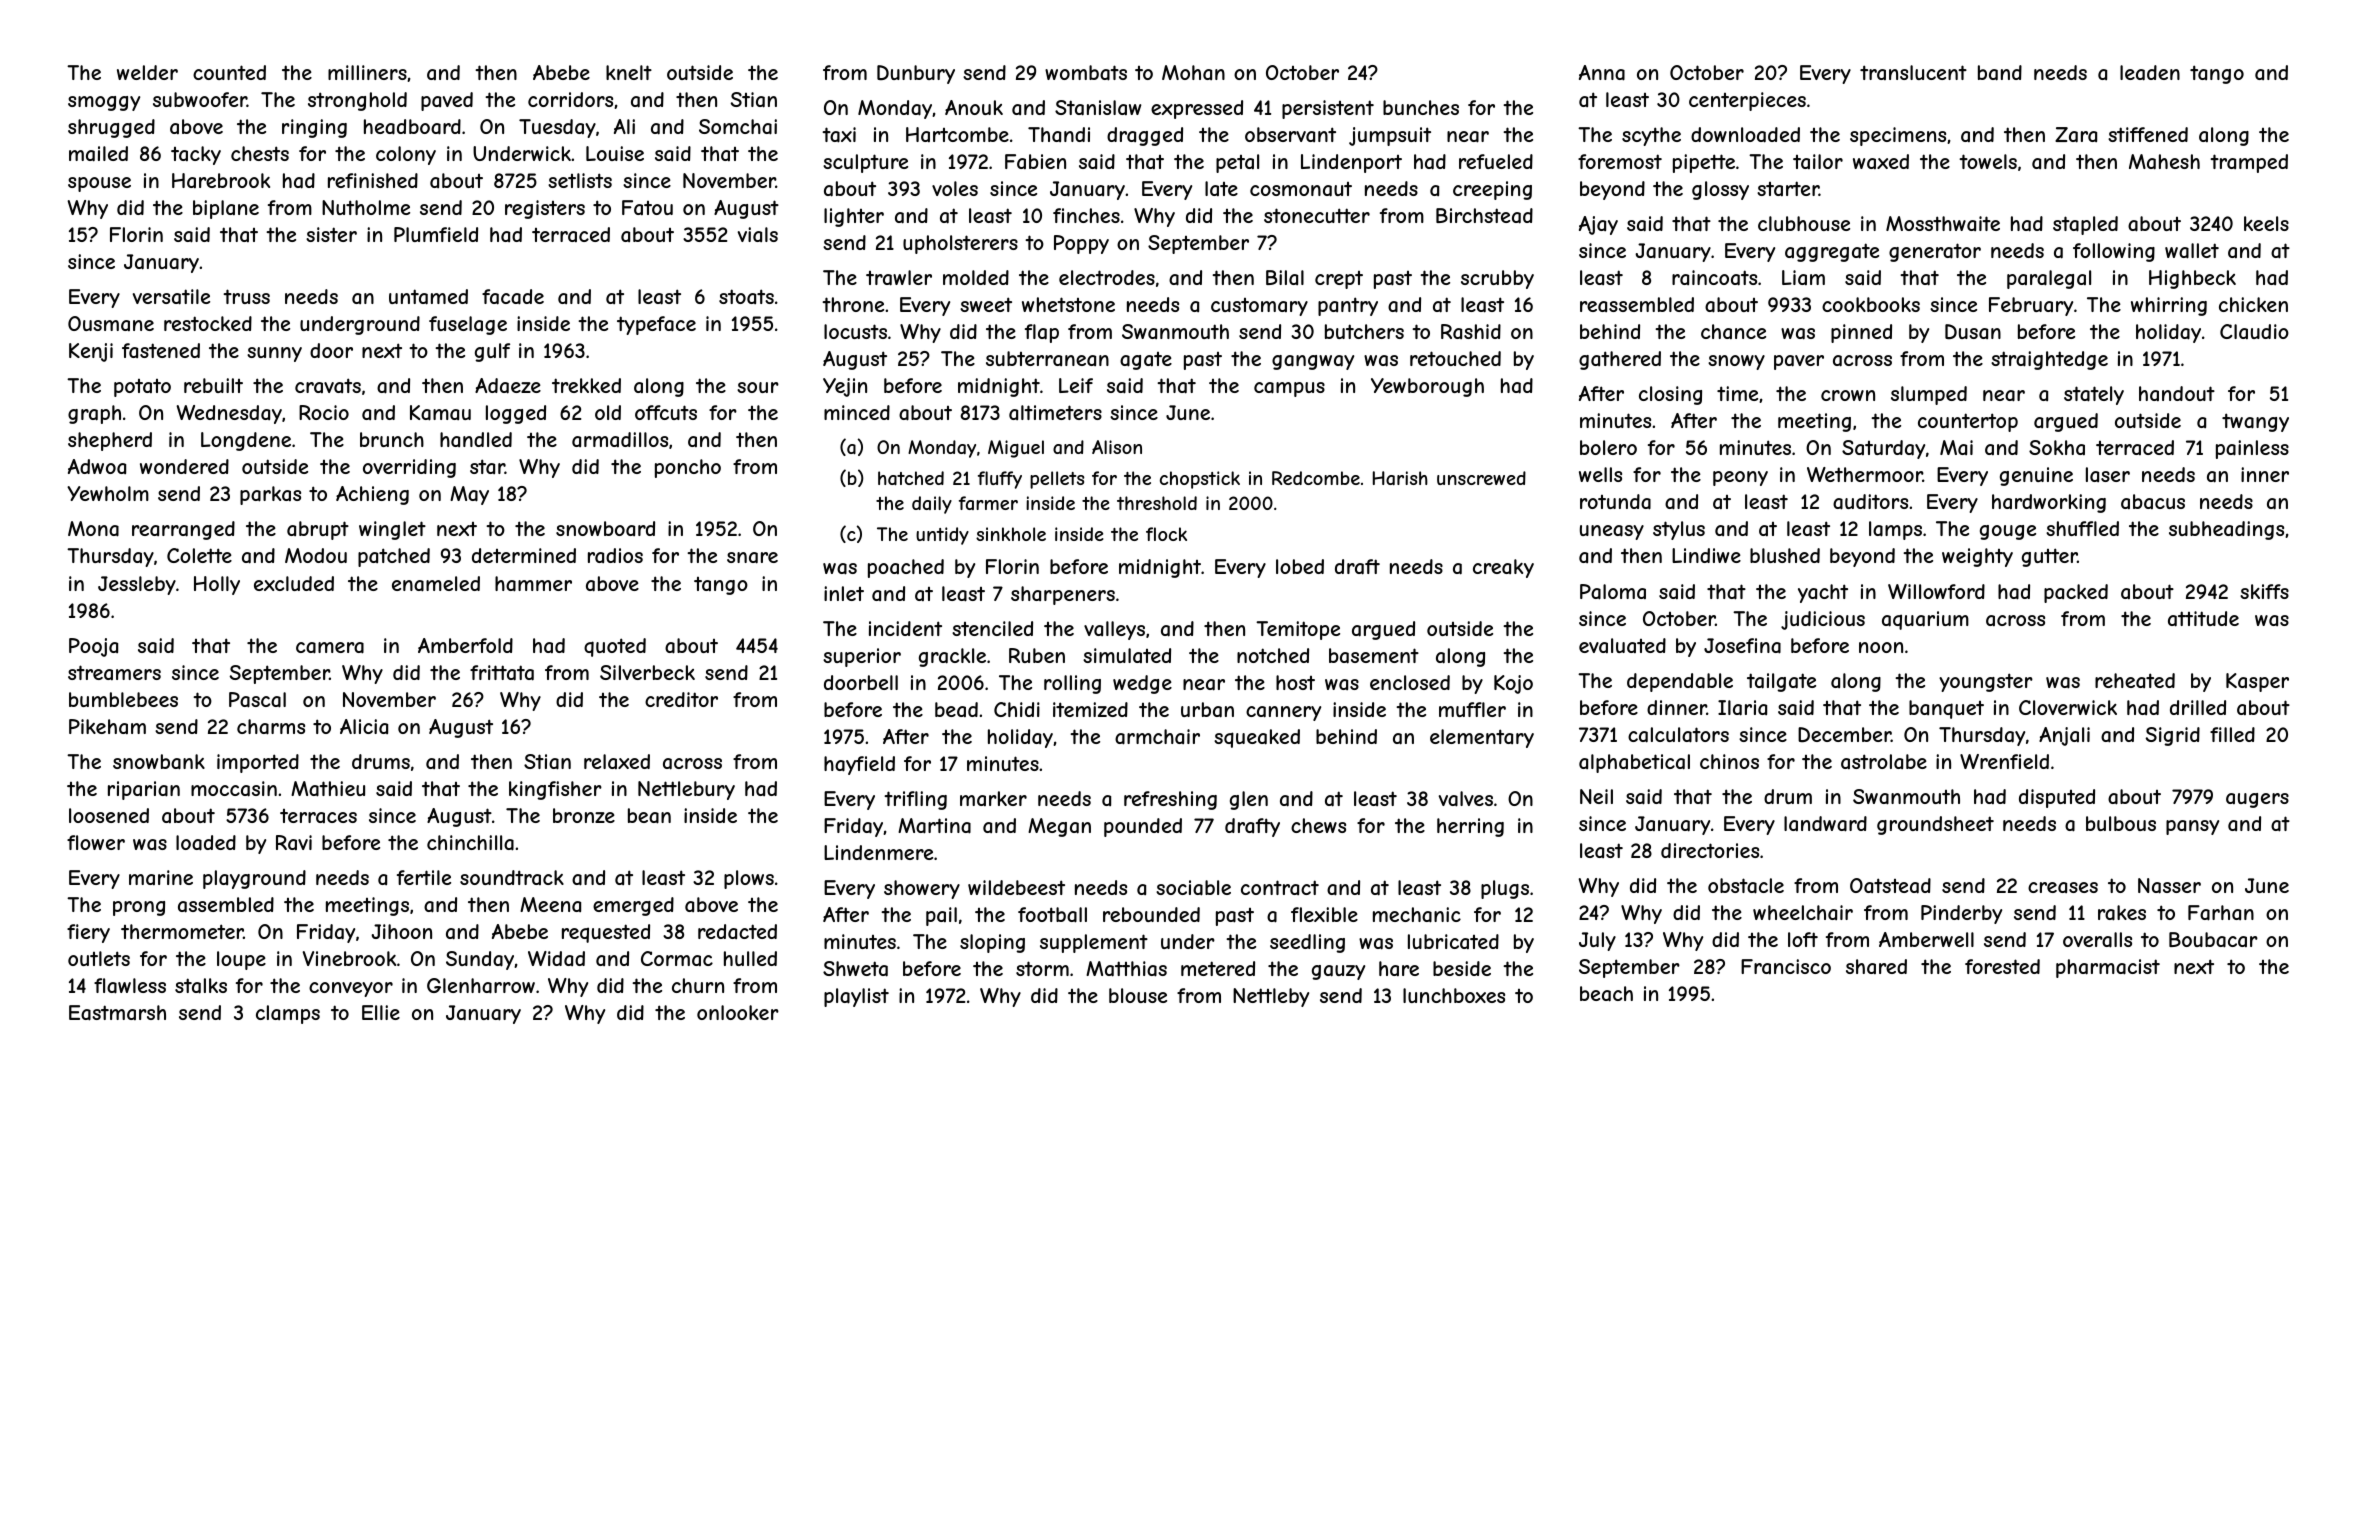  What do you see at coordinates (2057, 447) in the image?
I see `Sokha` at bounding box center [2057, 447].
